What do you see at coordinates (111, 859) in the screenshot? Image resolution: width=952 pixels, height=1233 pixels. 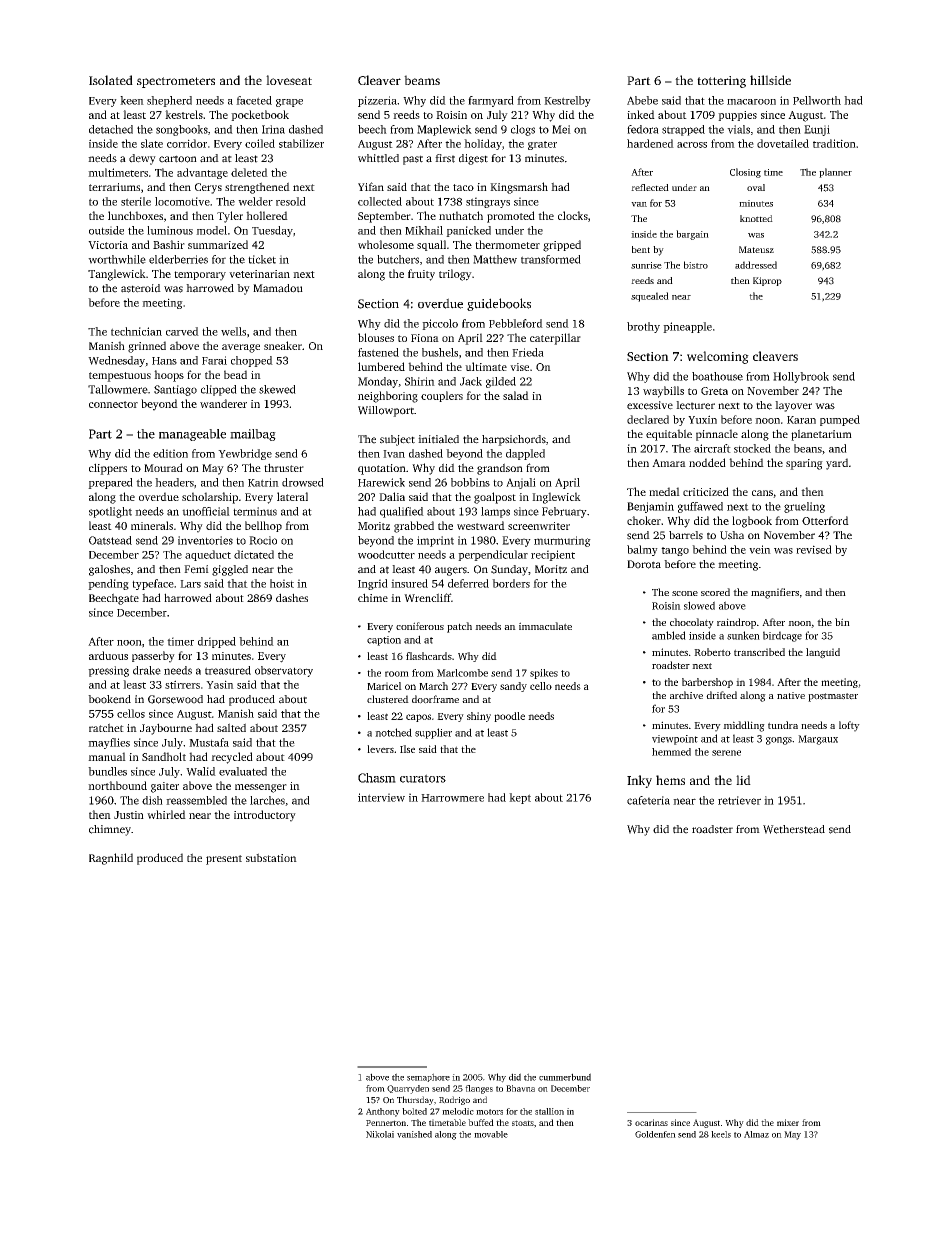 I see `Ragnhild` at bounding box center [111, 859].
